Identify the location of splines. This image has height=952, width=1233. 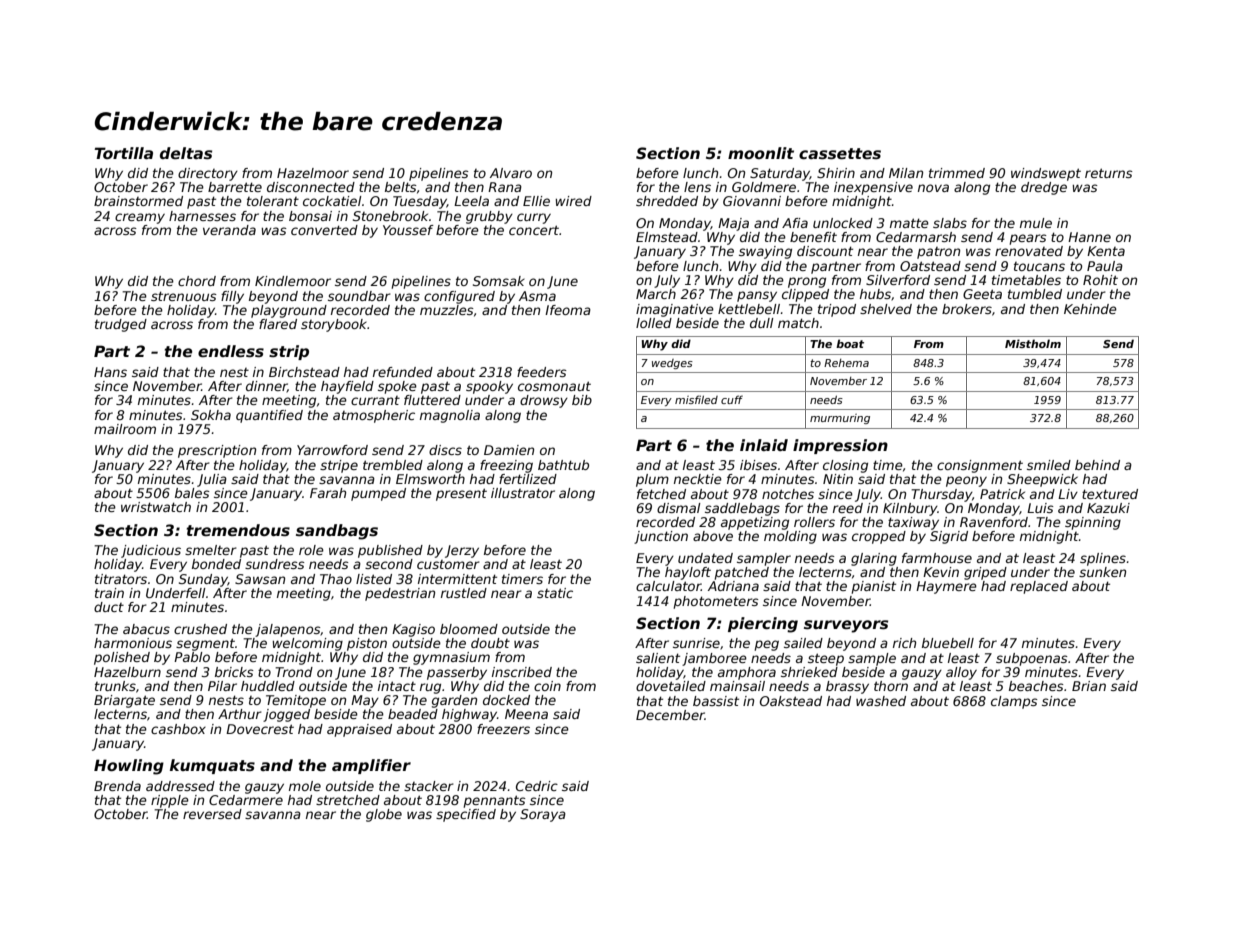
(1103, 559).
